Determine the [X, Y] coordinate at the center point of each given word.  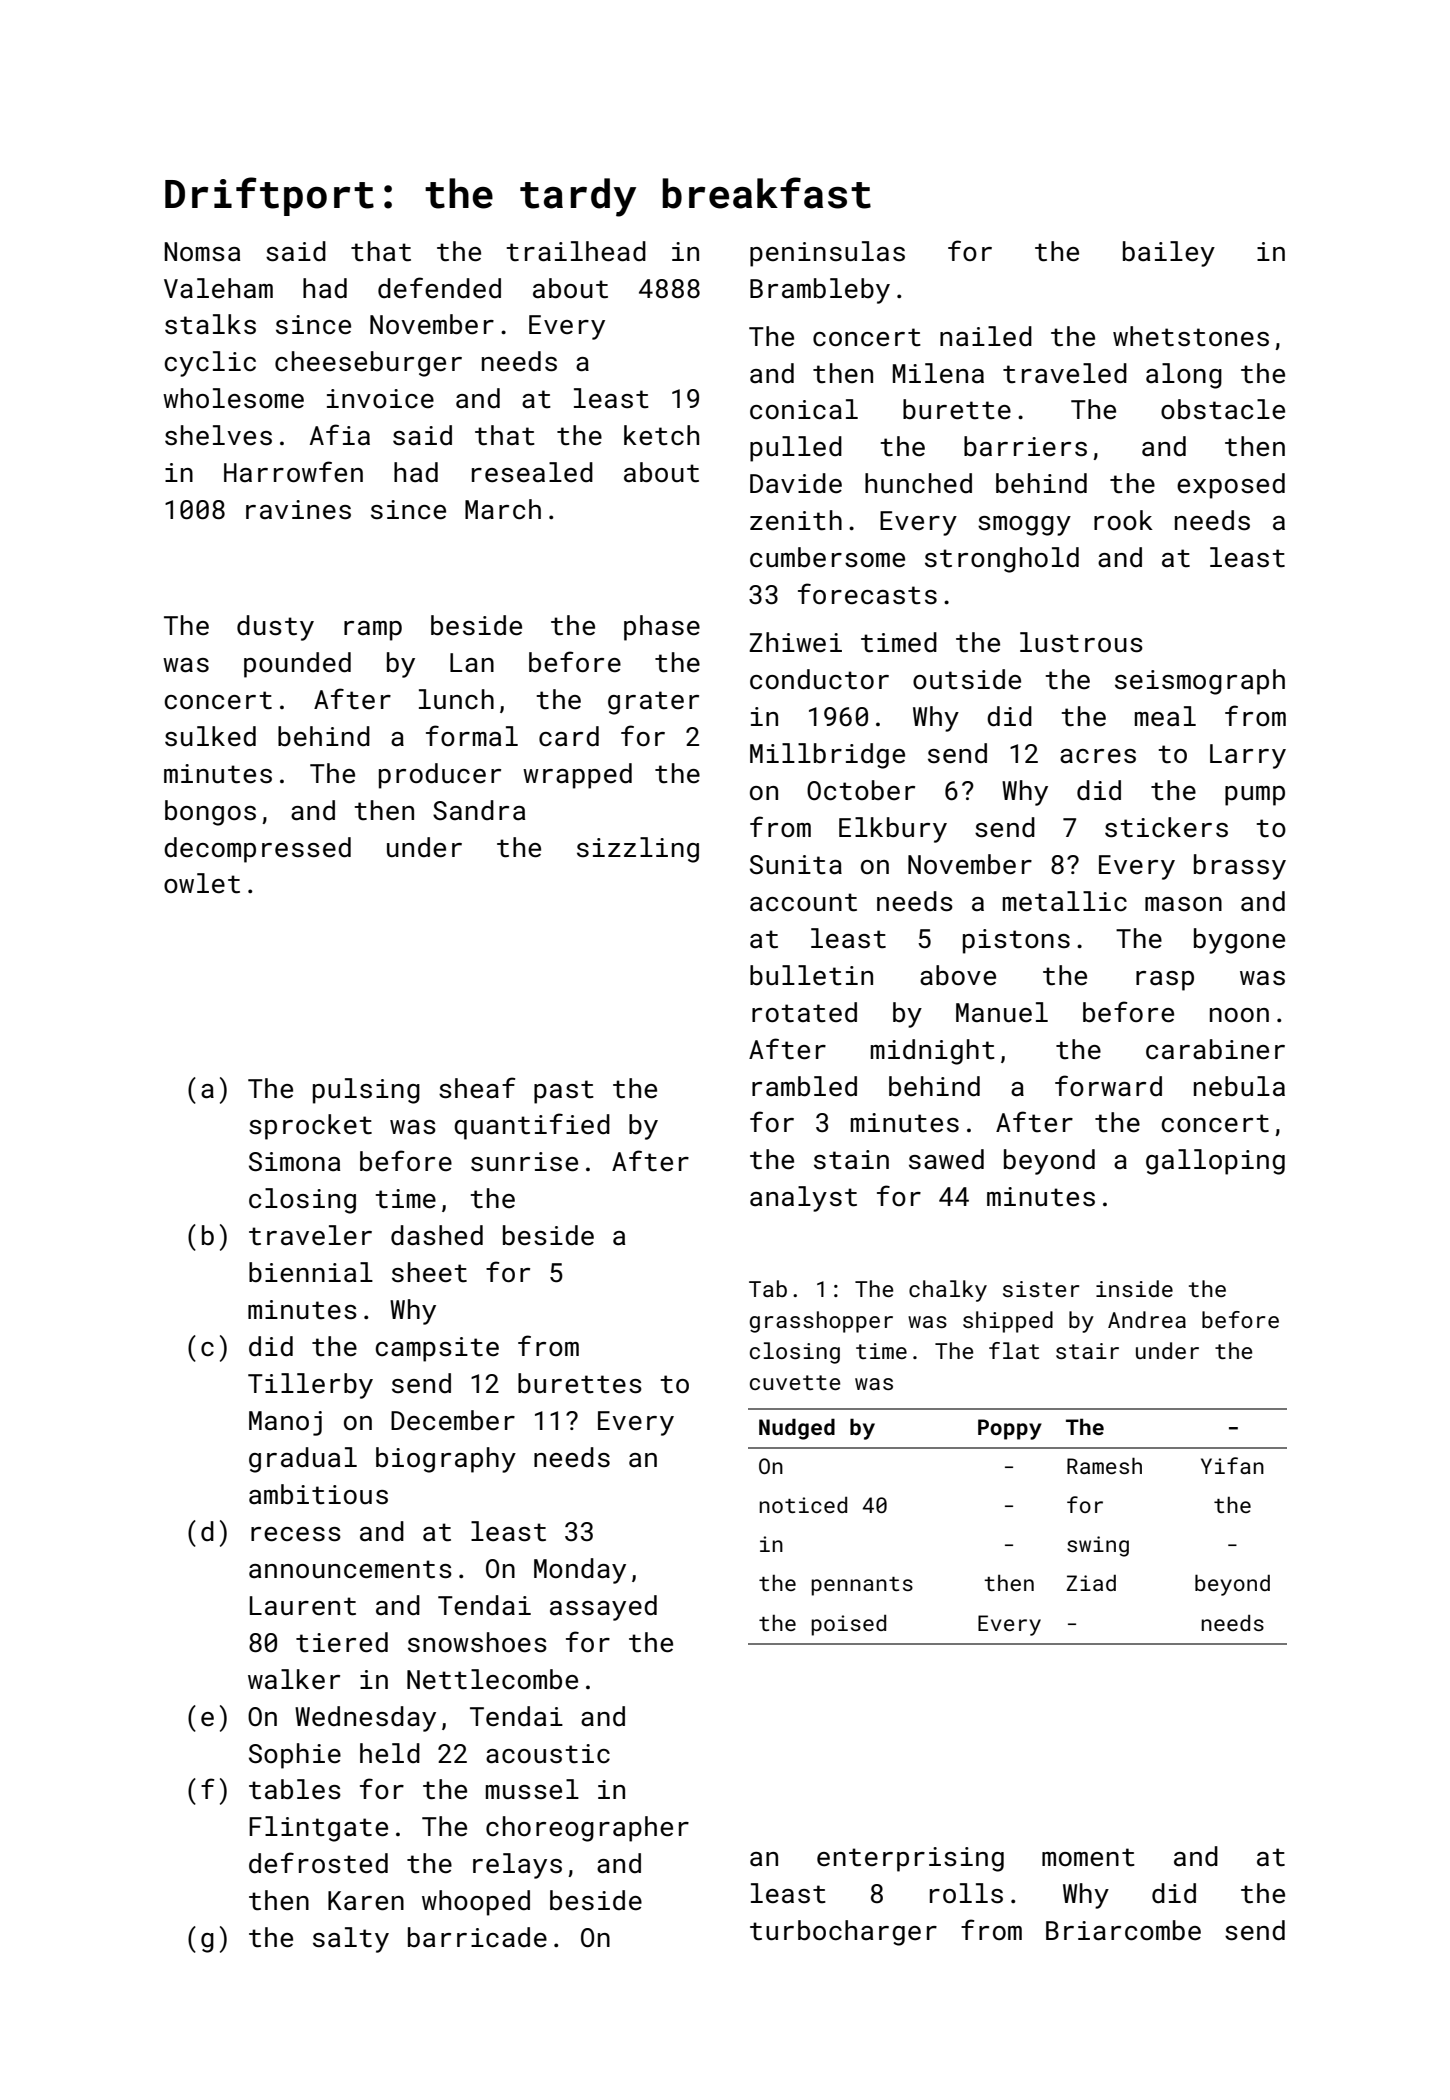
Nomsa [202, 252]
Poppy [1010, 1429]
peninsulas [827, 254]
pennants [862, 1586]
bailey [1169, 254]
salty [351, 1940]
